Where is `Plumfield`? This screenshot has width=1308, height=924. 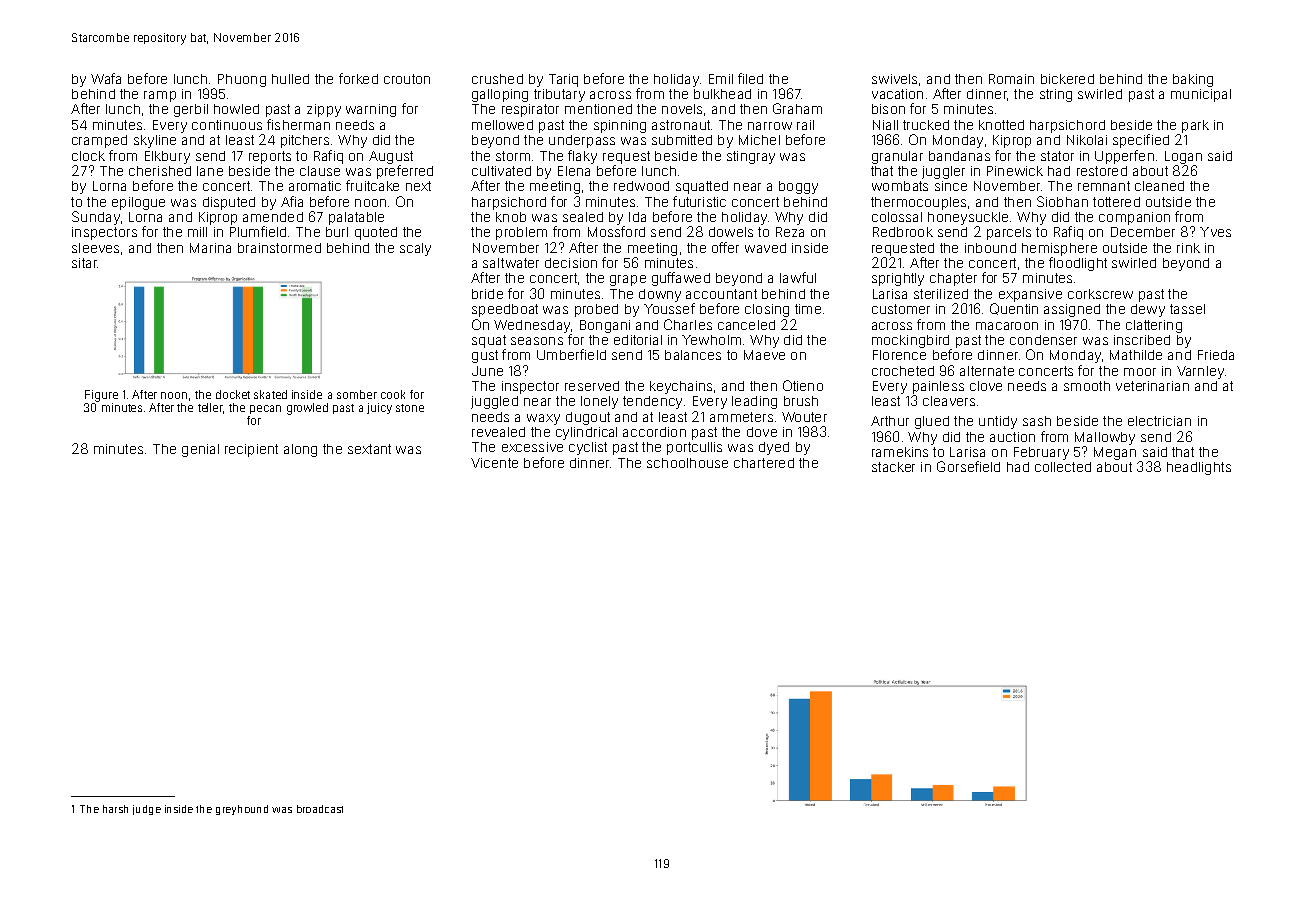
Plumfield is located at coordinates (258, 231).
